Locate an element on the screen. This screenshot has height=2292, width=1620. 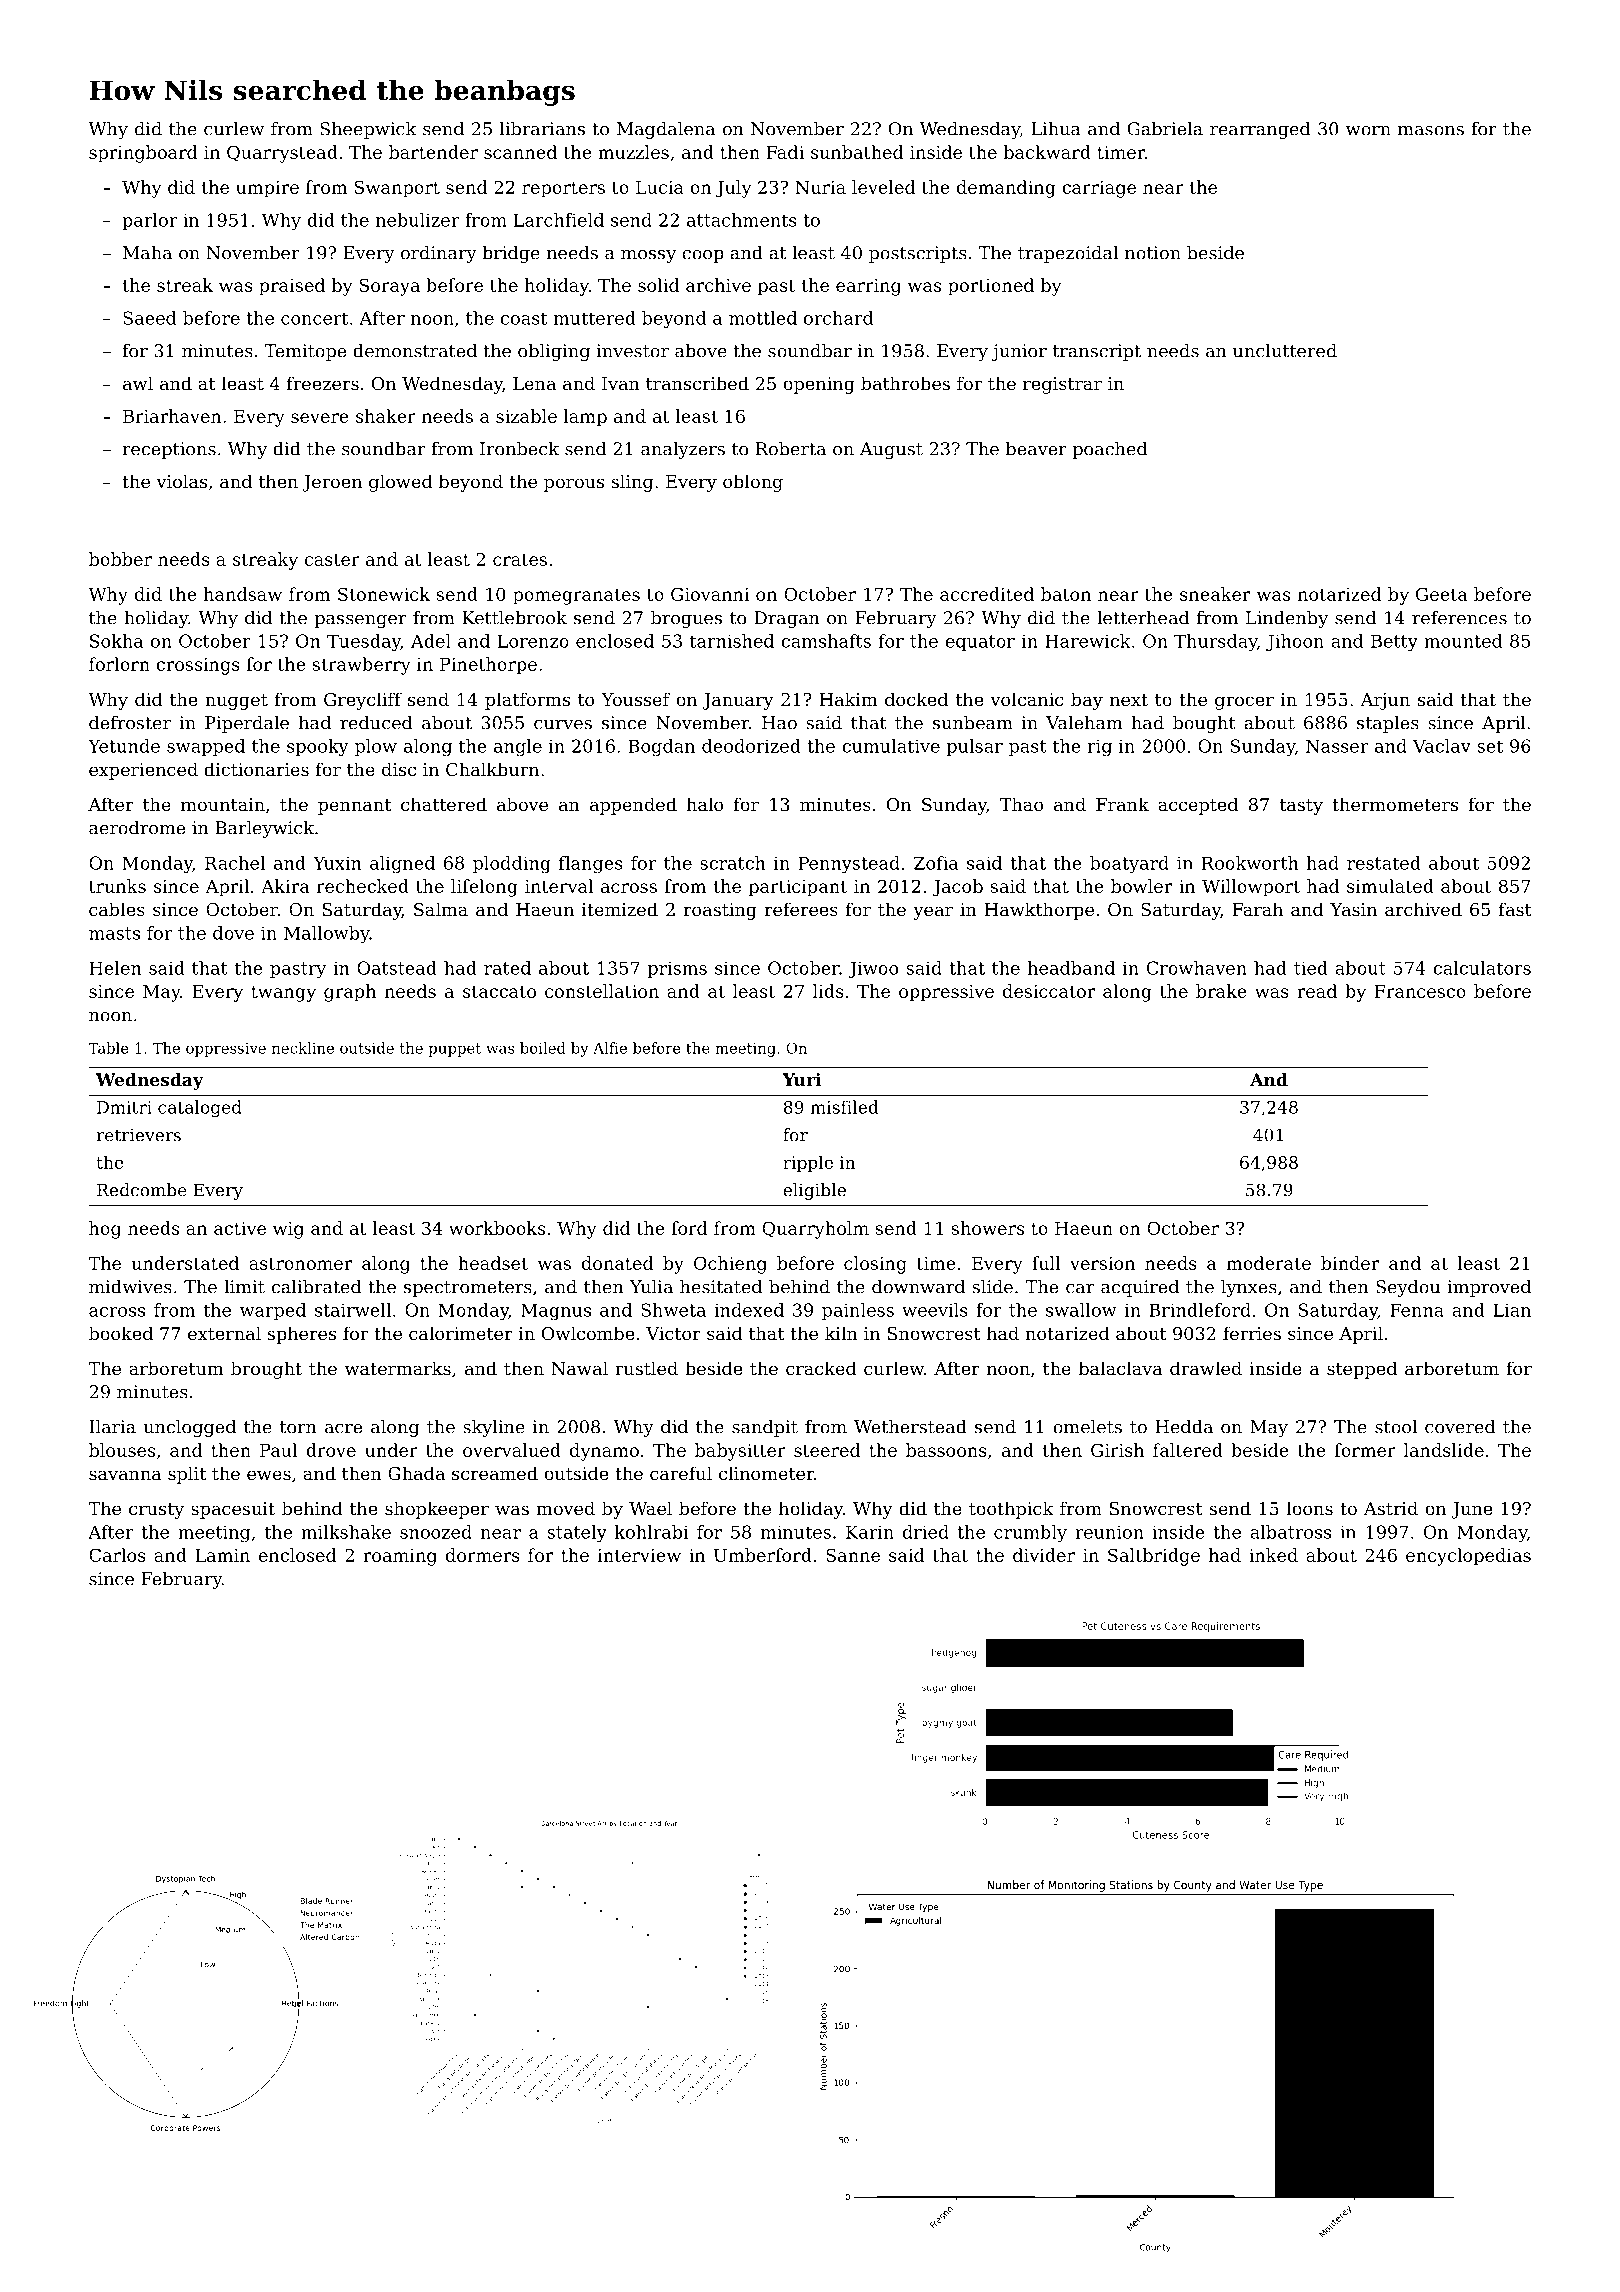
Geeta is located at coordinates (1441, 594).
